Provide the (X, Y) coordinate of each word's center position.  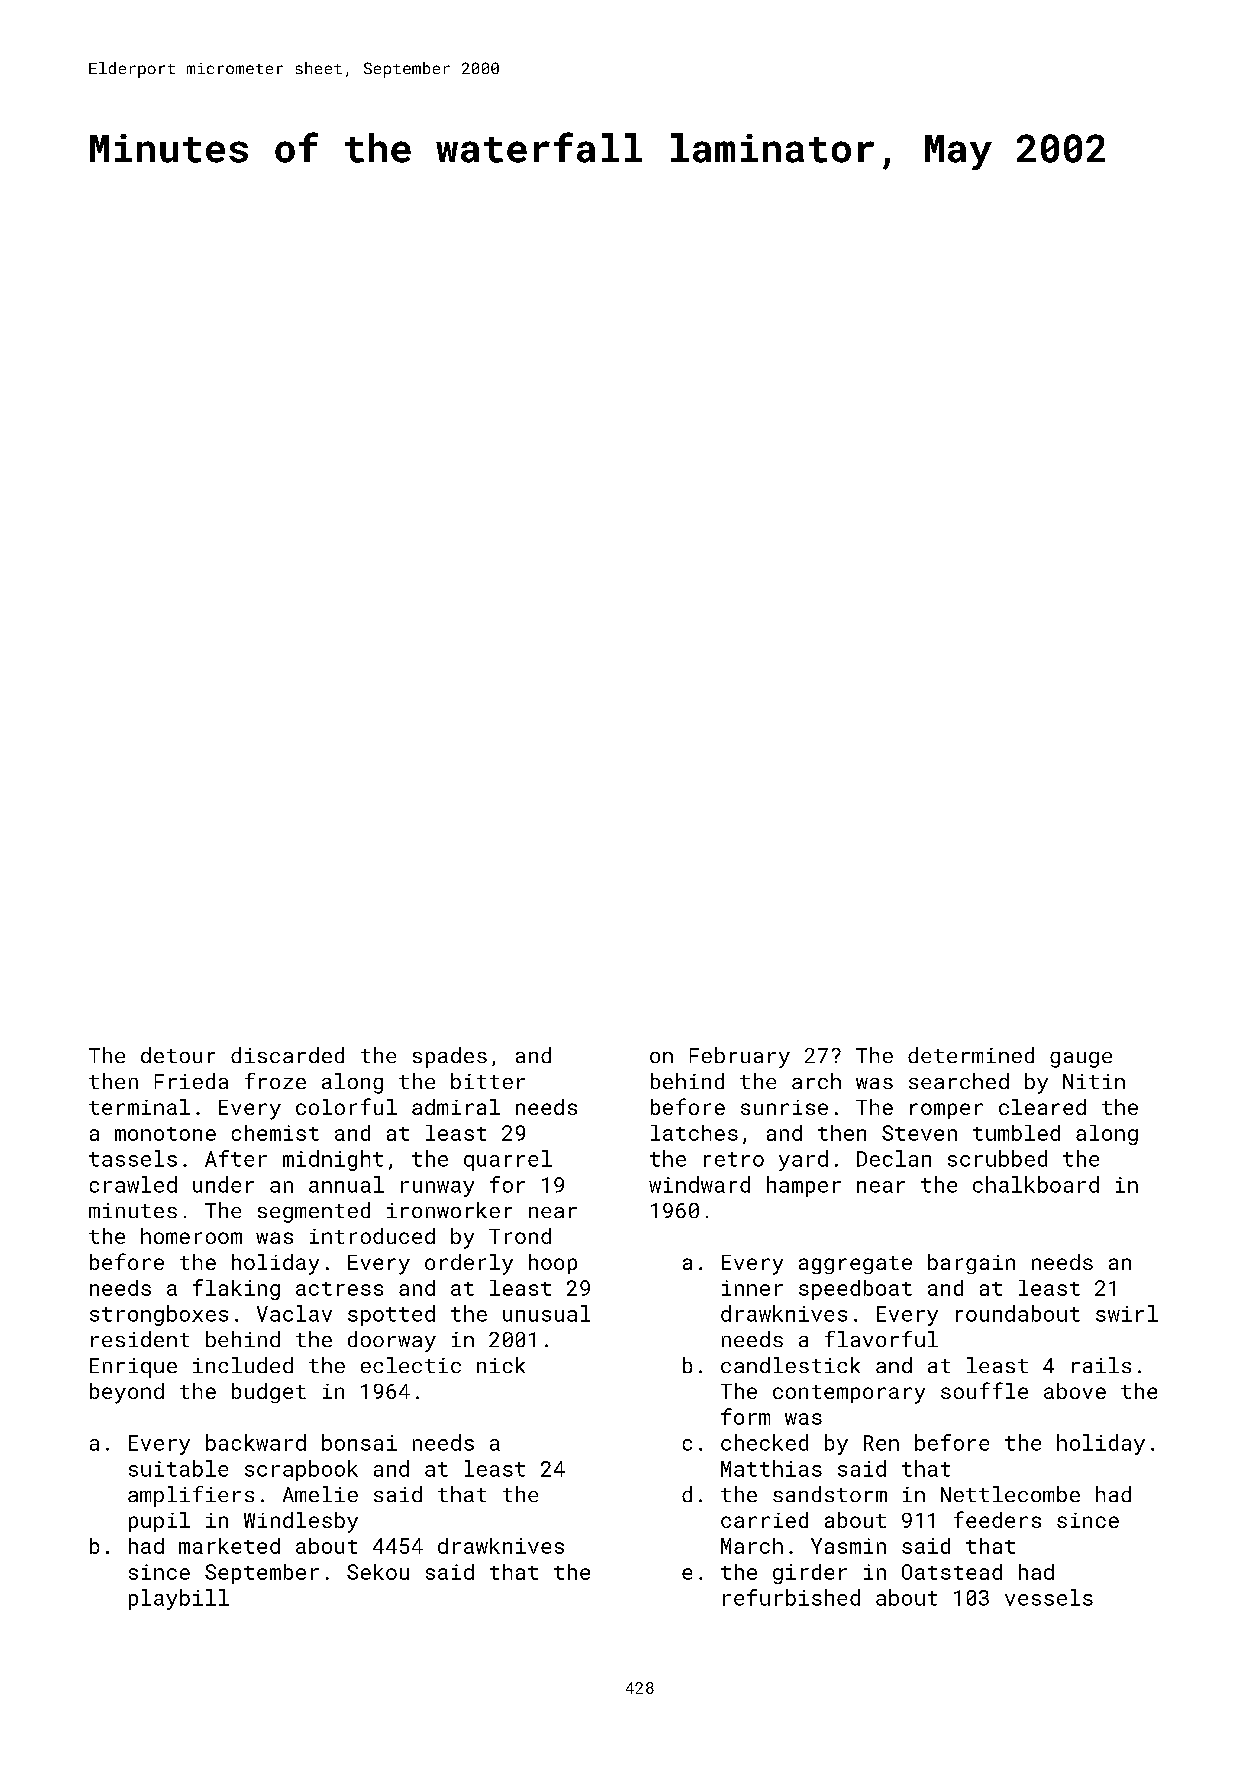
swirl (1127, 1313)
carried (764, 1520)
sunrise (784, 1107)
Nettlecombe (1010, 1494)
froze (275, 1081)
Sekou (378, 1572)
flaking (236, 1289)
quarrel (508, 1160)
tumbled (1016, 1133)
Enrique (133, 1368)
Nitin (1094, 1081)
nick (501, 1365)
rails (1101, 1365)
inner (752, 1288)
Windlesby (301, 1522)
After (236, 1158)
